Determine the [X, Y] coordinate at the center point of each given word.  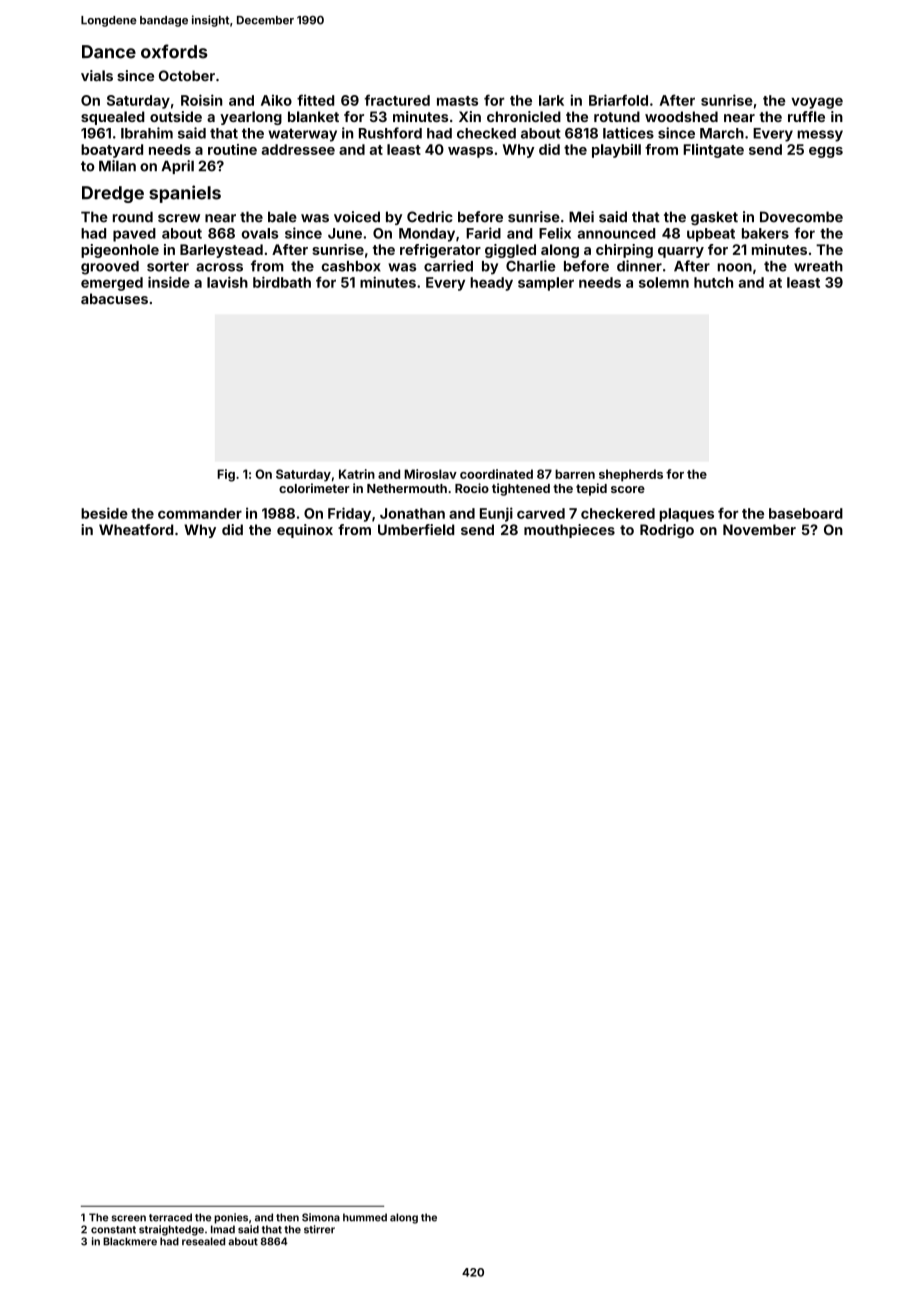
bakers [765, 233]
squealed [113, 118]
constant [113, 1230]
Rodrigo [667, 531]
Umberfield [416, 529]
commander [200, 513]
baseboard [806, 513]
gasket [714, 218]
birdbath [282, 282]
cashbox [351, 266]
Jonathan [412, 513]
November [759, 529]
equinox [305, 531]
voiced [357, 217]
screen [129, 1218]
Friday [349, 514]
